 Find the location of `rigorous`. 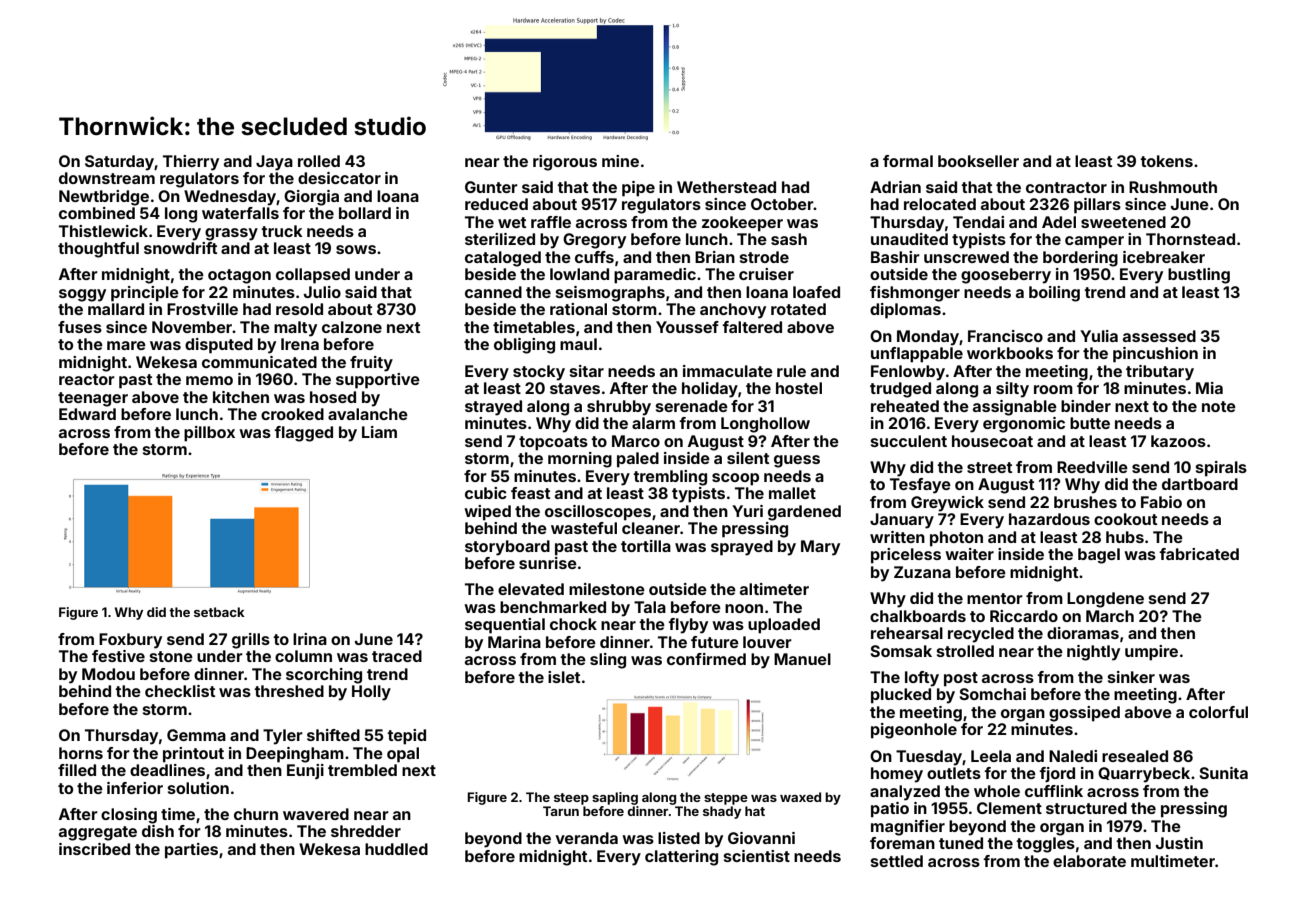

rigorous is located at coordinates (565, 163).
